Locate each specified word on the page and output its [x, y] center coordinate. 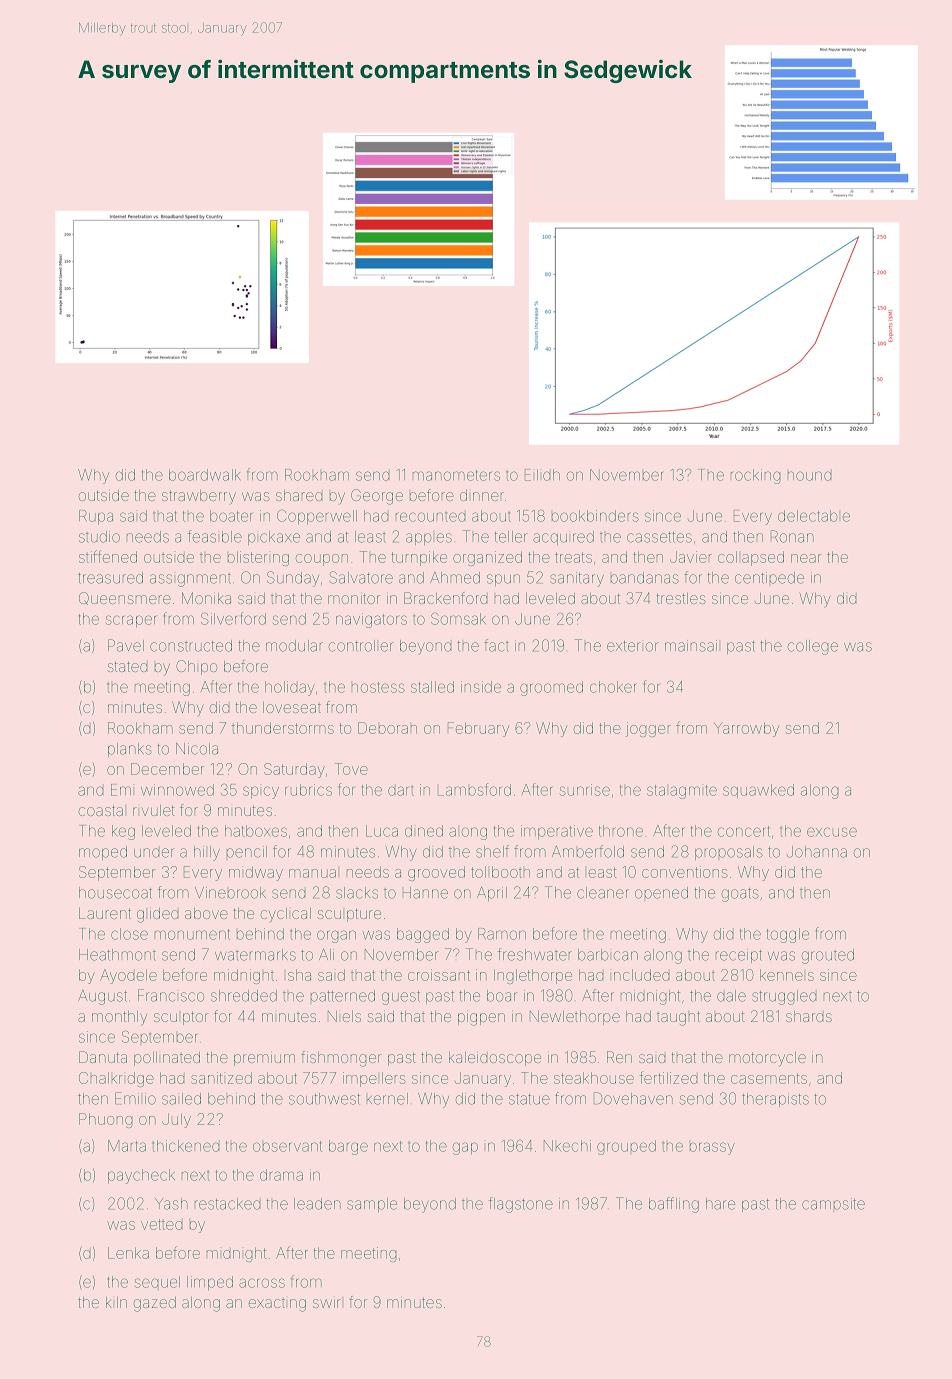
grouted [828, 956]
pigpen [481, 1018]
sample [372, 1205]
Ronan [792, 536]
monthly [119, 1018]
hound [809, 476]
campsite [833, 1204]
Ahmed [455, 578]
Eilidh [542, 475]
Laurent [105, 913]
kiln [116, 1302]
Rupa [96, 517]
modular [294, 646]
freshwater [535, 954]
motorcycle [767, 1059]
